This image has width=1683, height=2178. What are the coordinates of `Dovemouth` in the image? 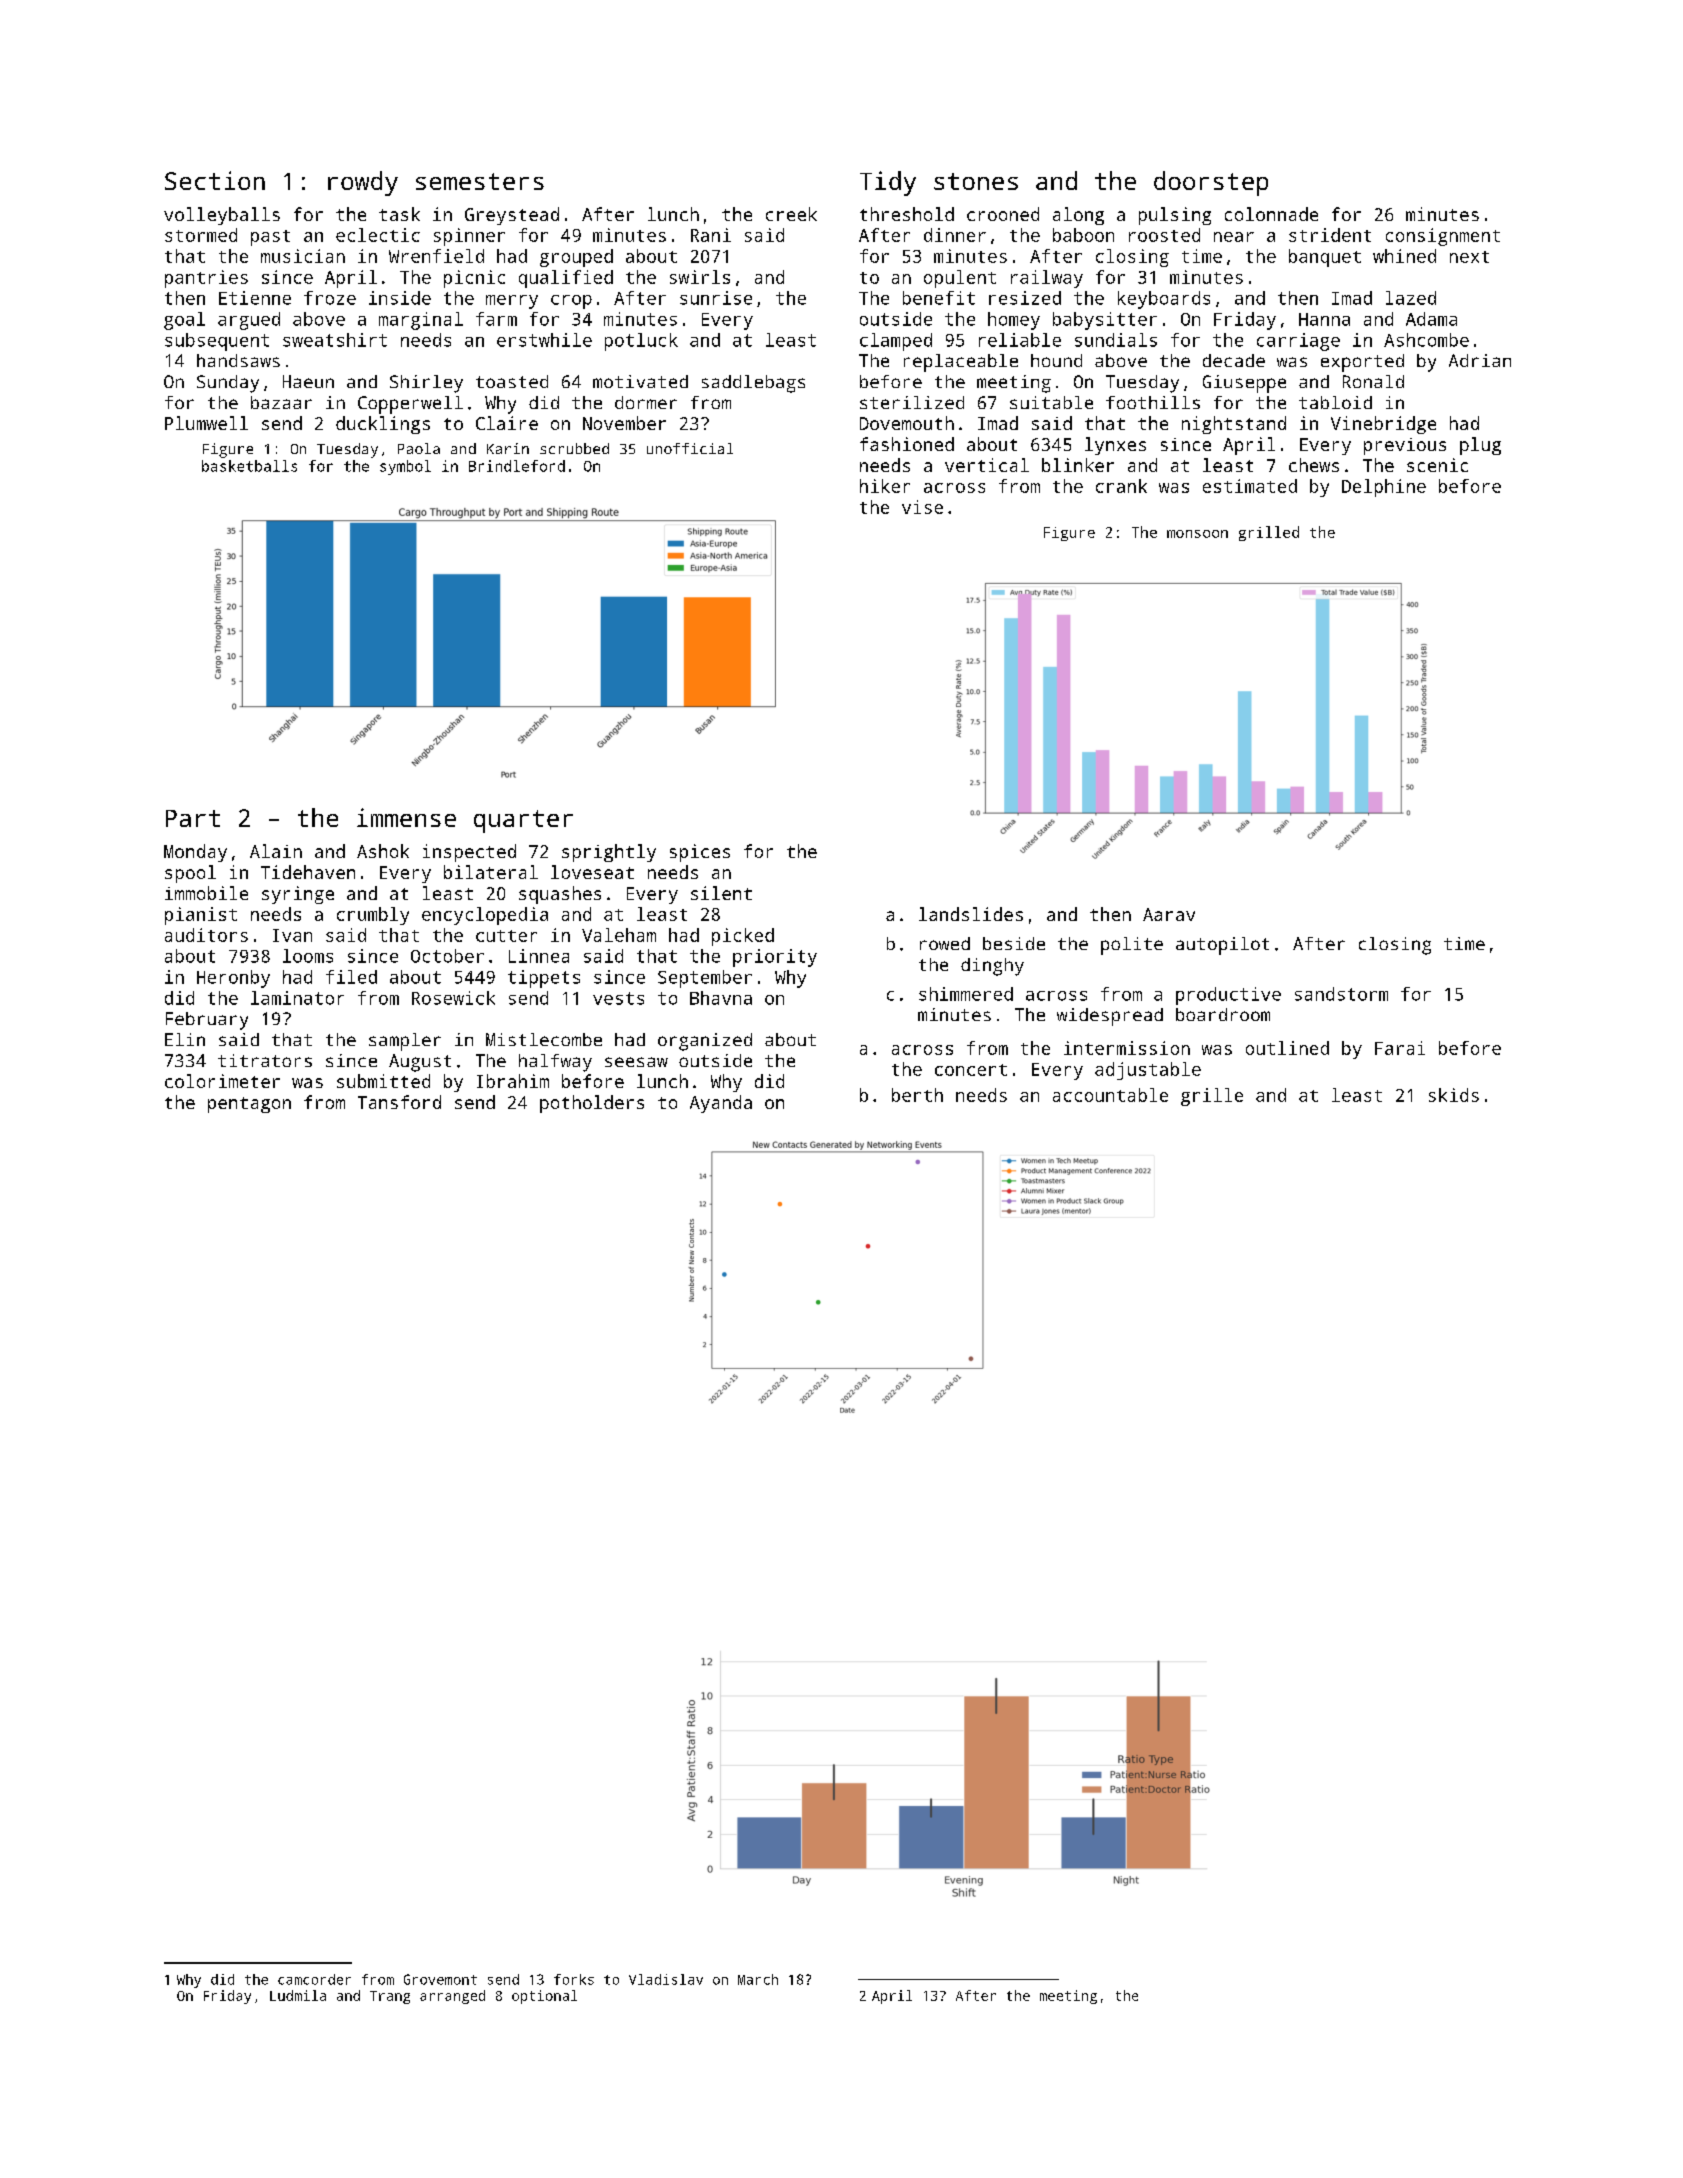 It's located at (907, 423).
